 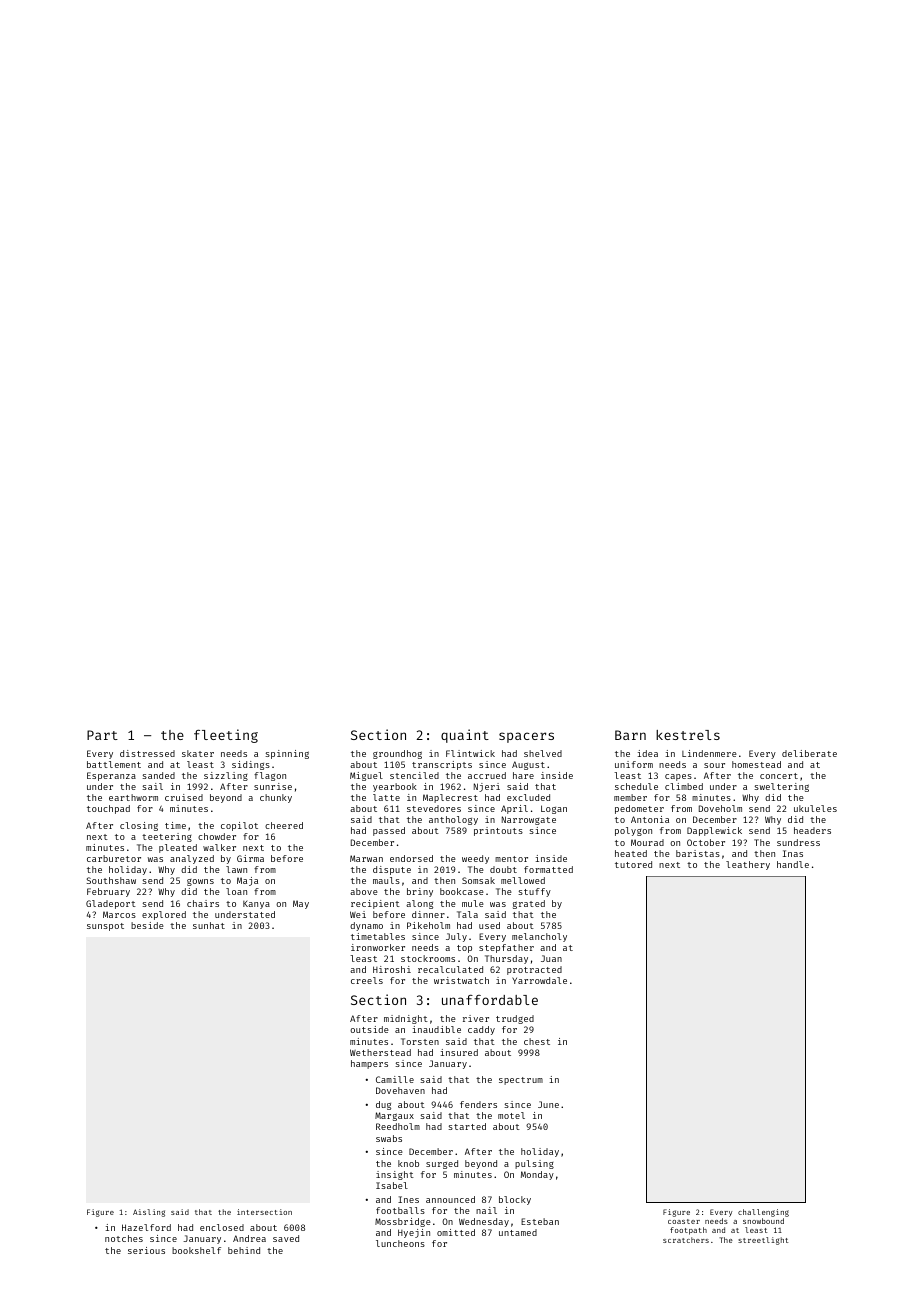 I want to click on concert, so click(x=779, y=776).
